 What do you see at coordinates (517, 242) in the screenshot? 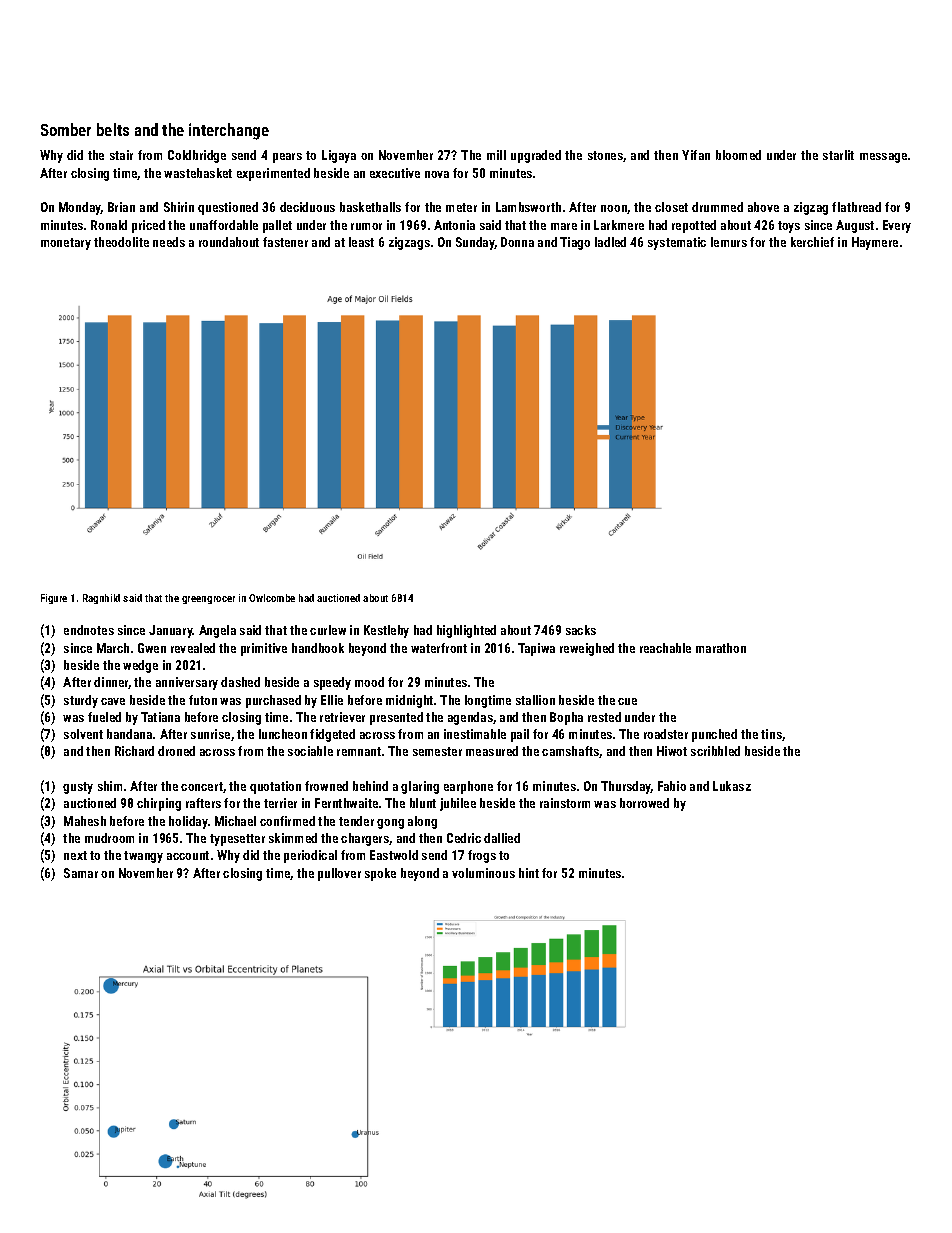
I see `Donna` at bounding box center [517, 242].
